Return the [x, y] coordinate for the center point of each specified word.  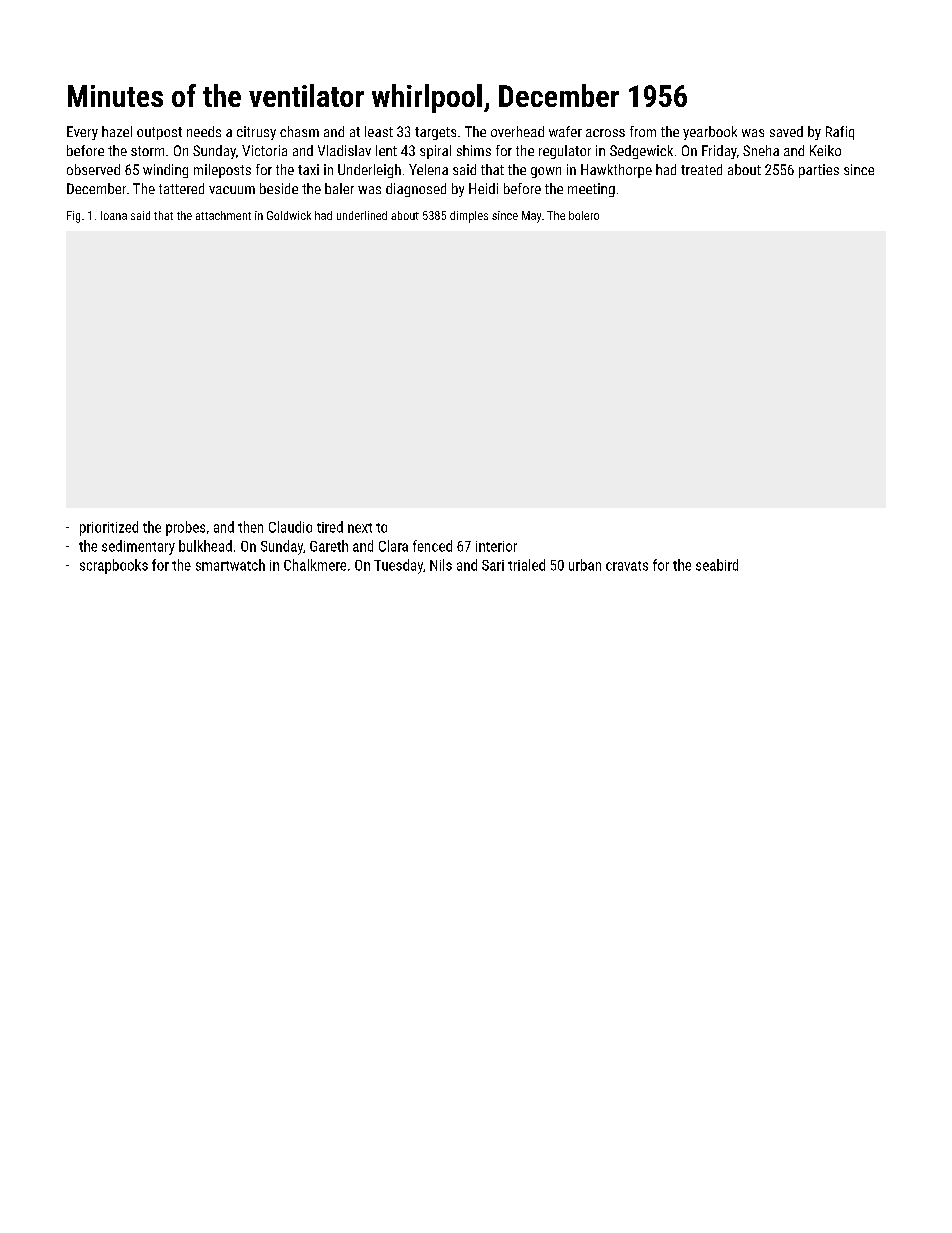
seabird [717, 565]
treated [701, 169]
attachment [223, 215]
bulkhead [205, 546]
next [360, 528]
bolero [584, 215]
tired [330, 527]
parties [819, 171]
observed [93, 169]
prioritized [109, 528]
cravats [627, 566]
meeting [591, 190]
